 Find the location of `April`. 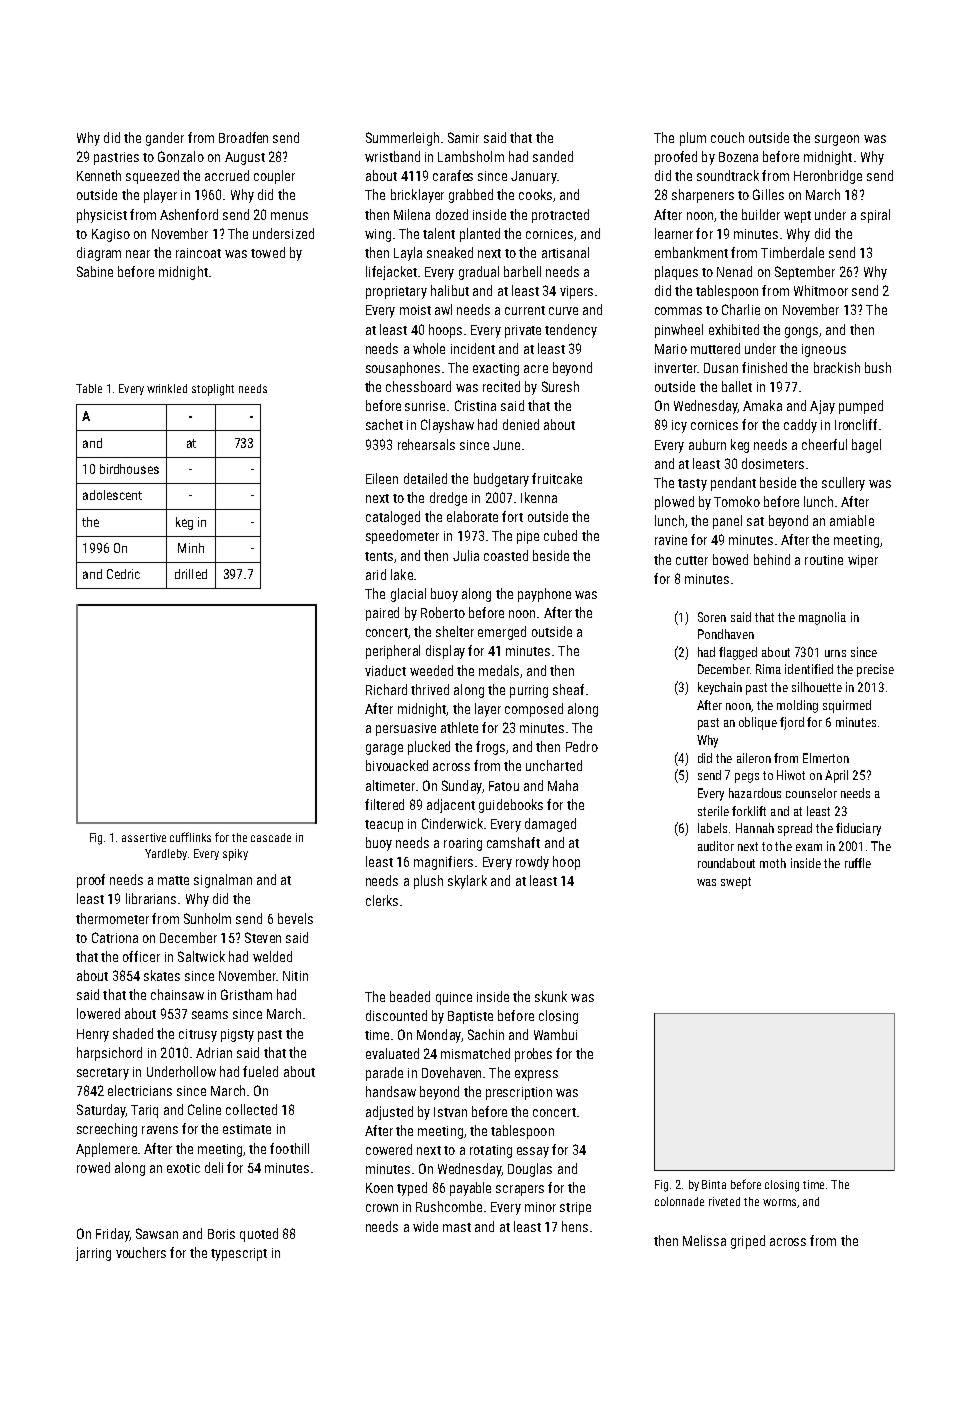

April is located at coordinates (836, 776).
